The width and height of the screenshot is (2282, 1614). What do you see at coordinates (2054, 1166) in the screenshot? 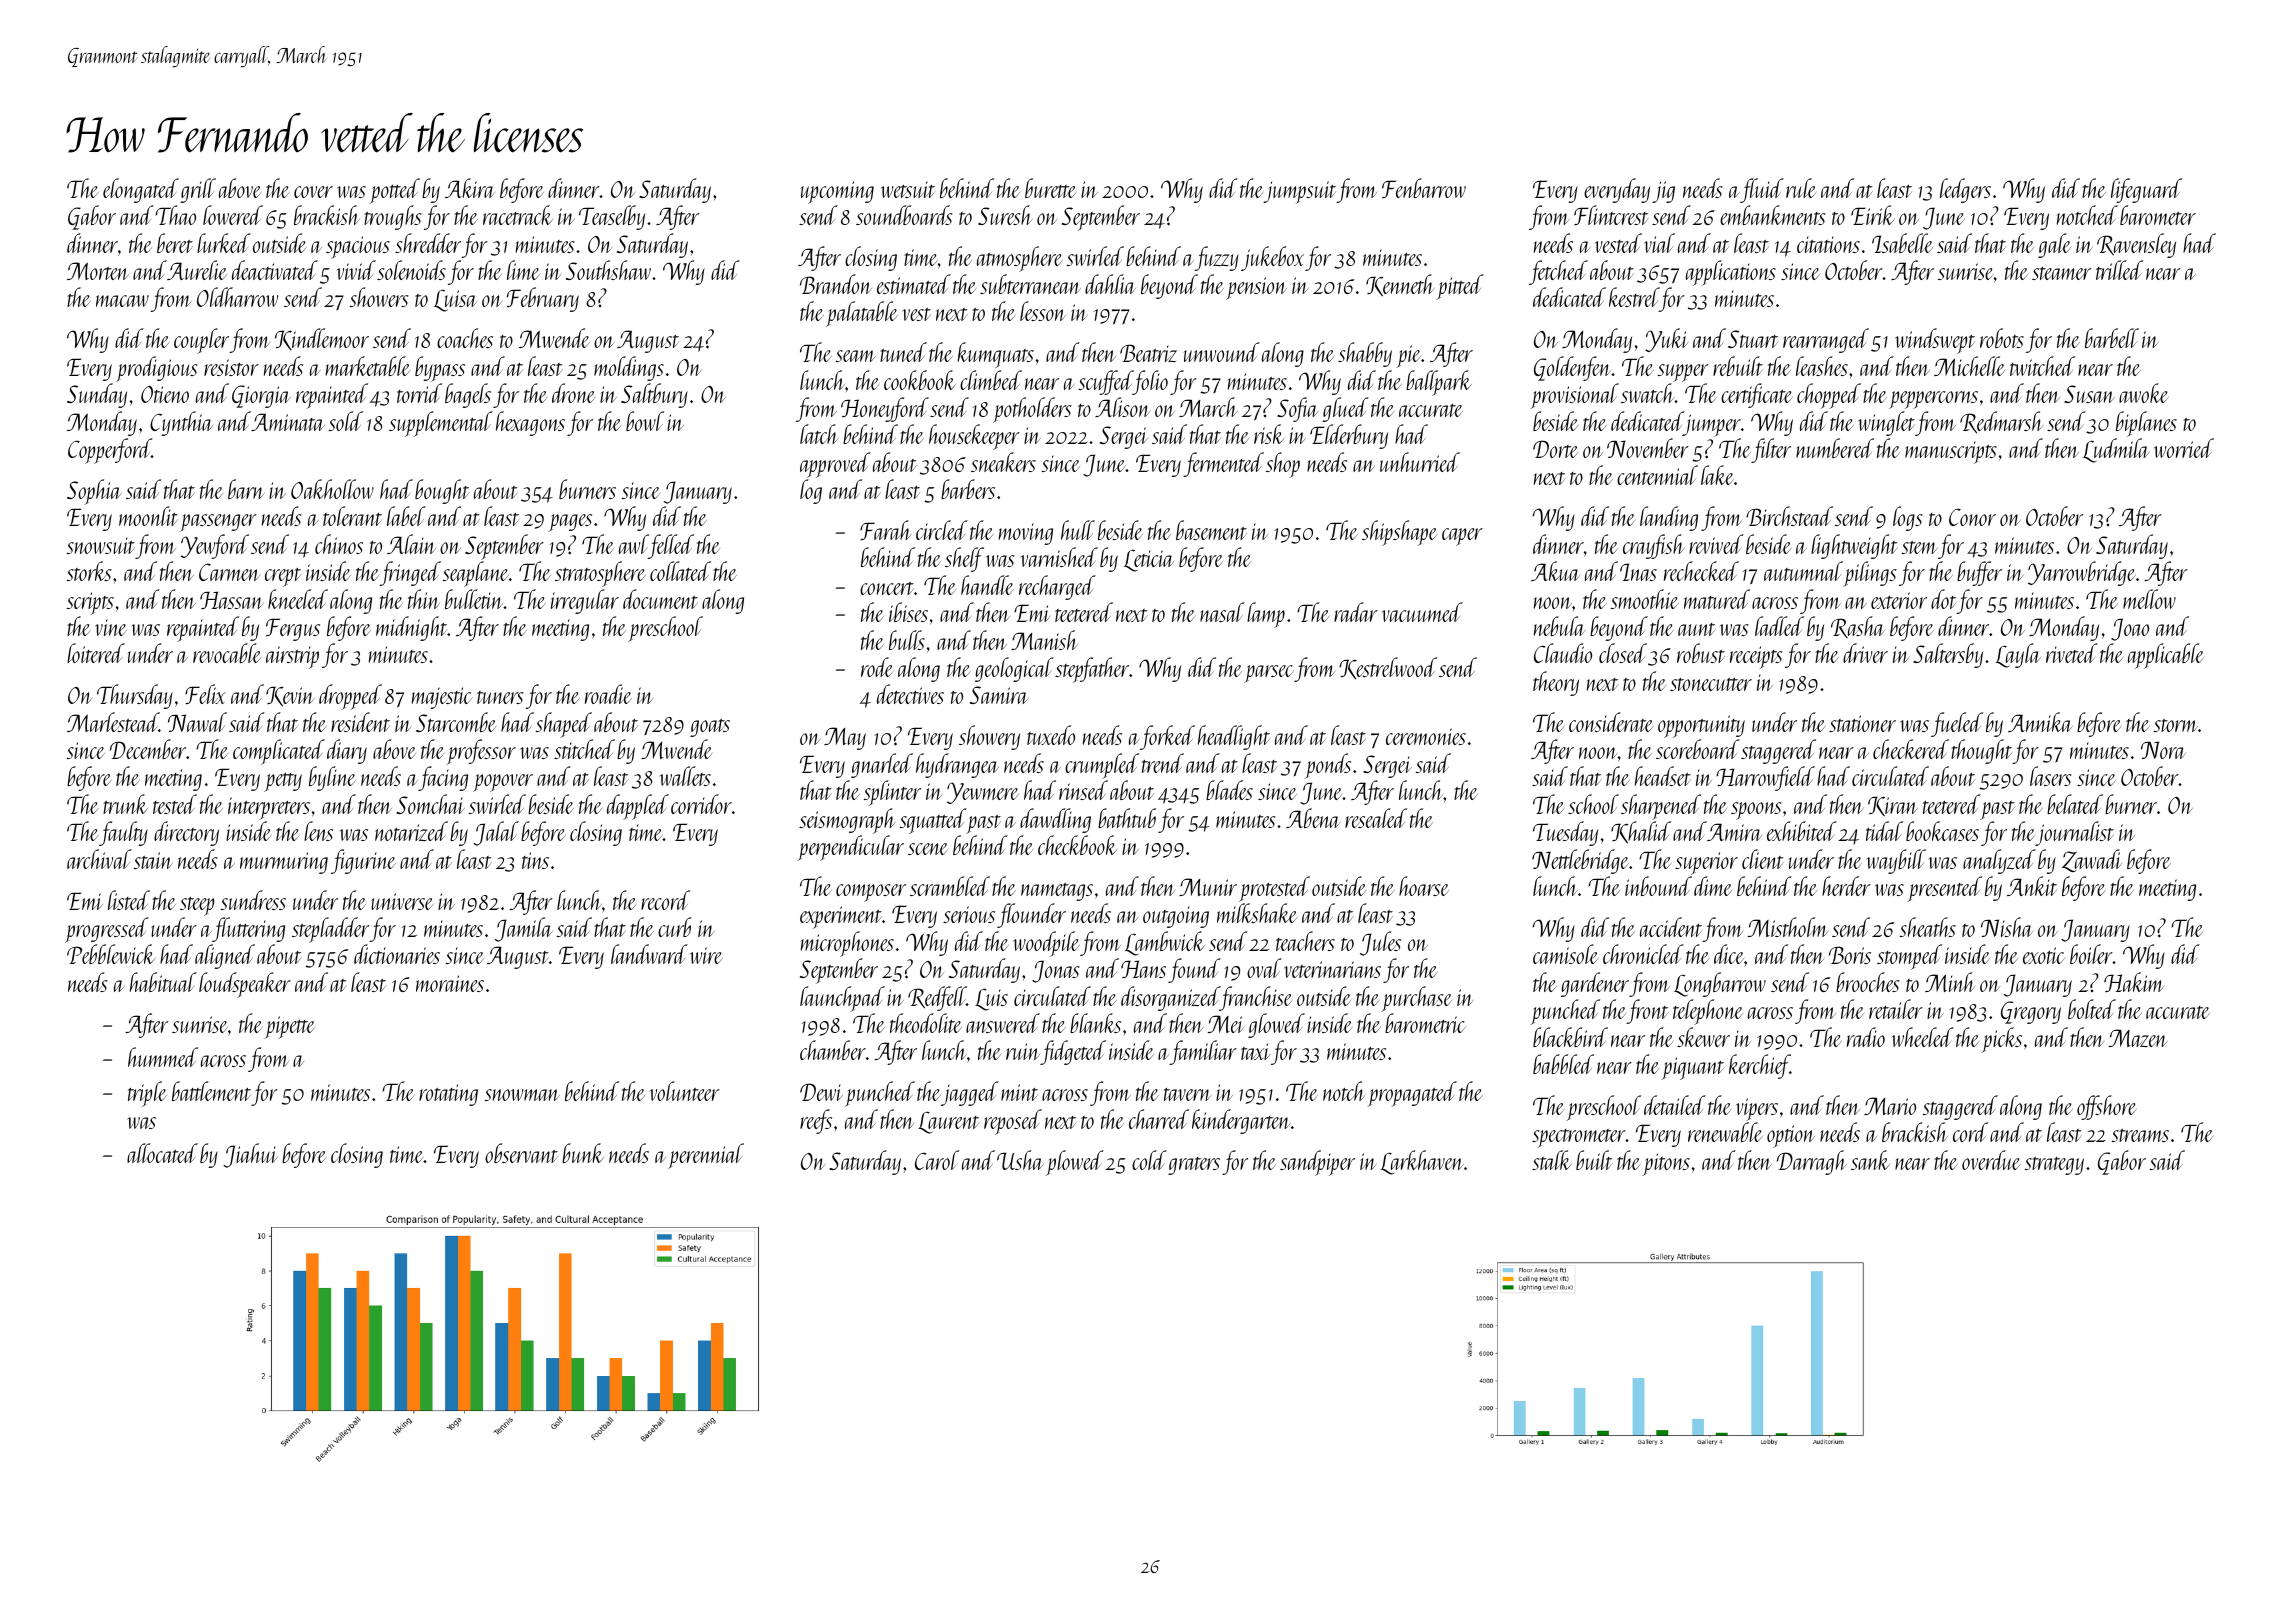
I see `strategy` at bounding box center [2054, 1166].
